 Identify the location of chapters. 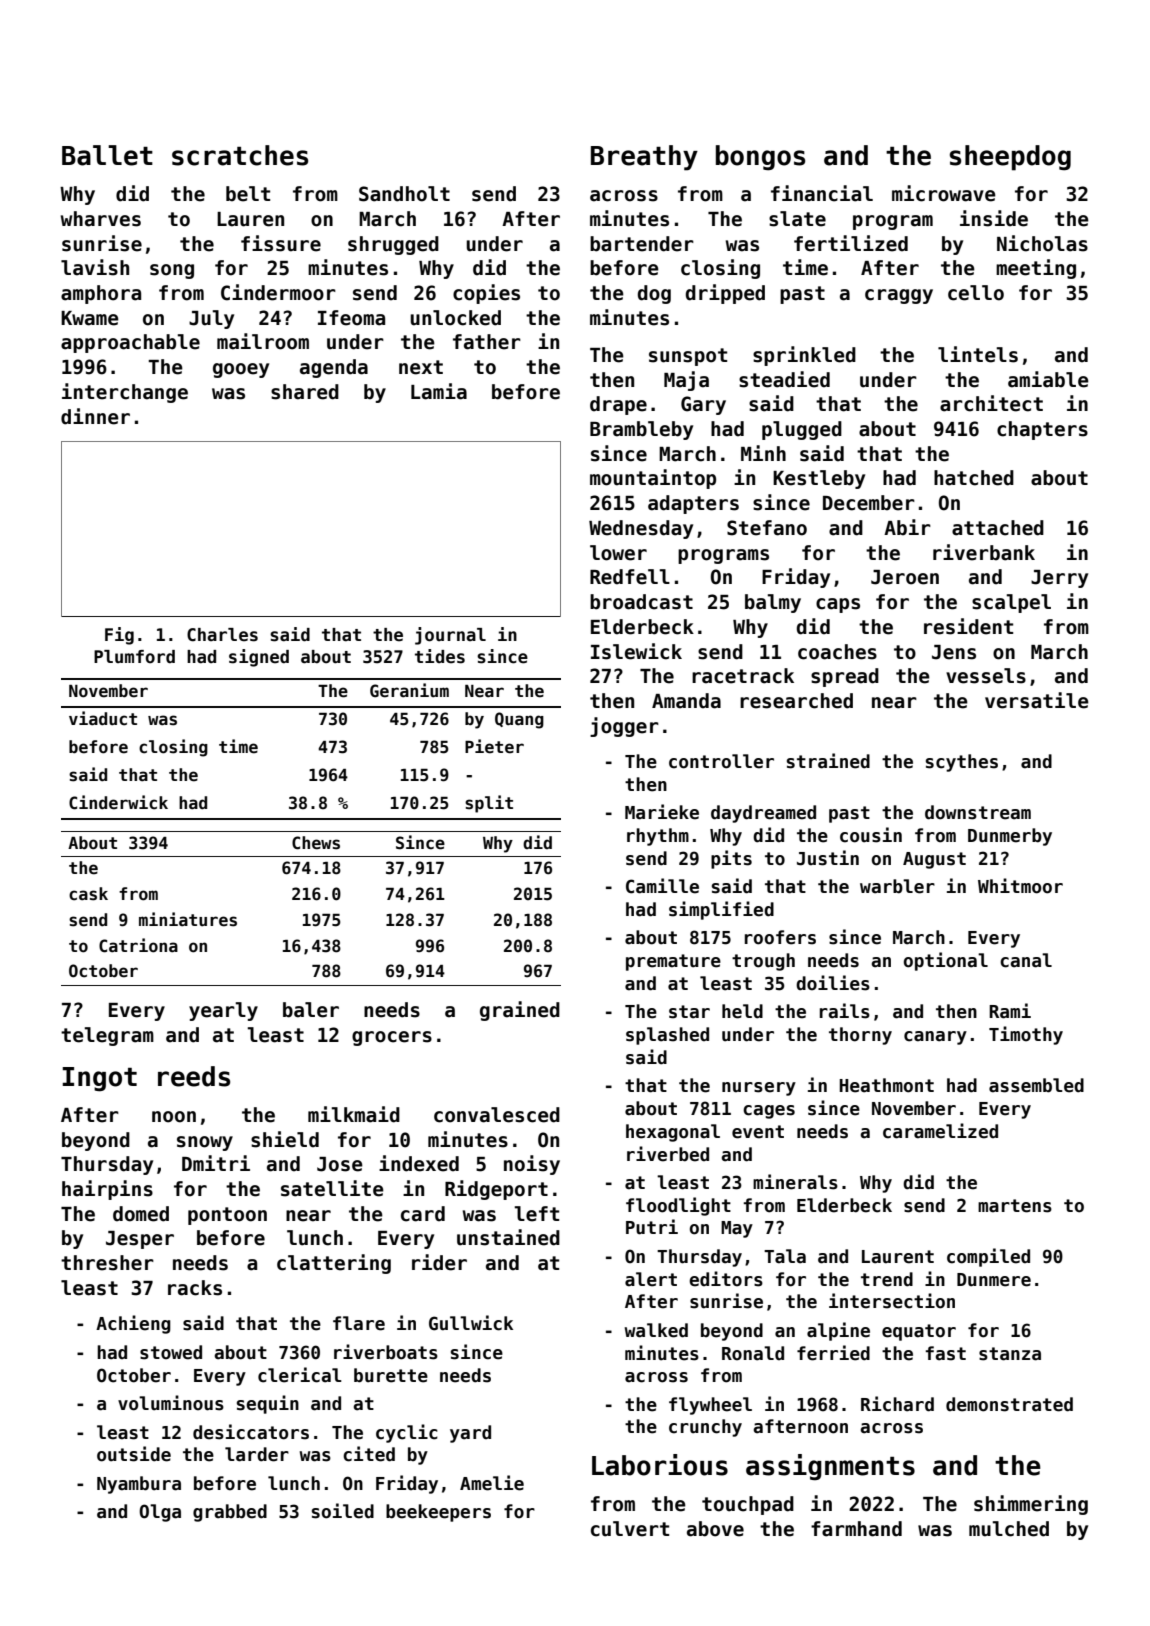
(1042, 430).
